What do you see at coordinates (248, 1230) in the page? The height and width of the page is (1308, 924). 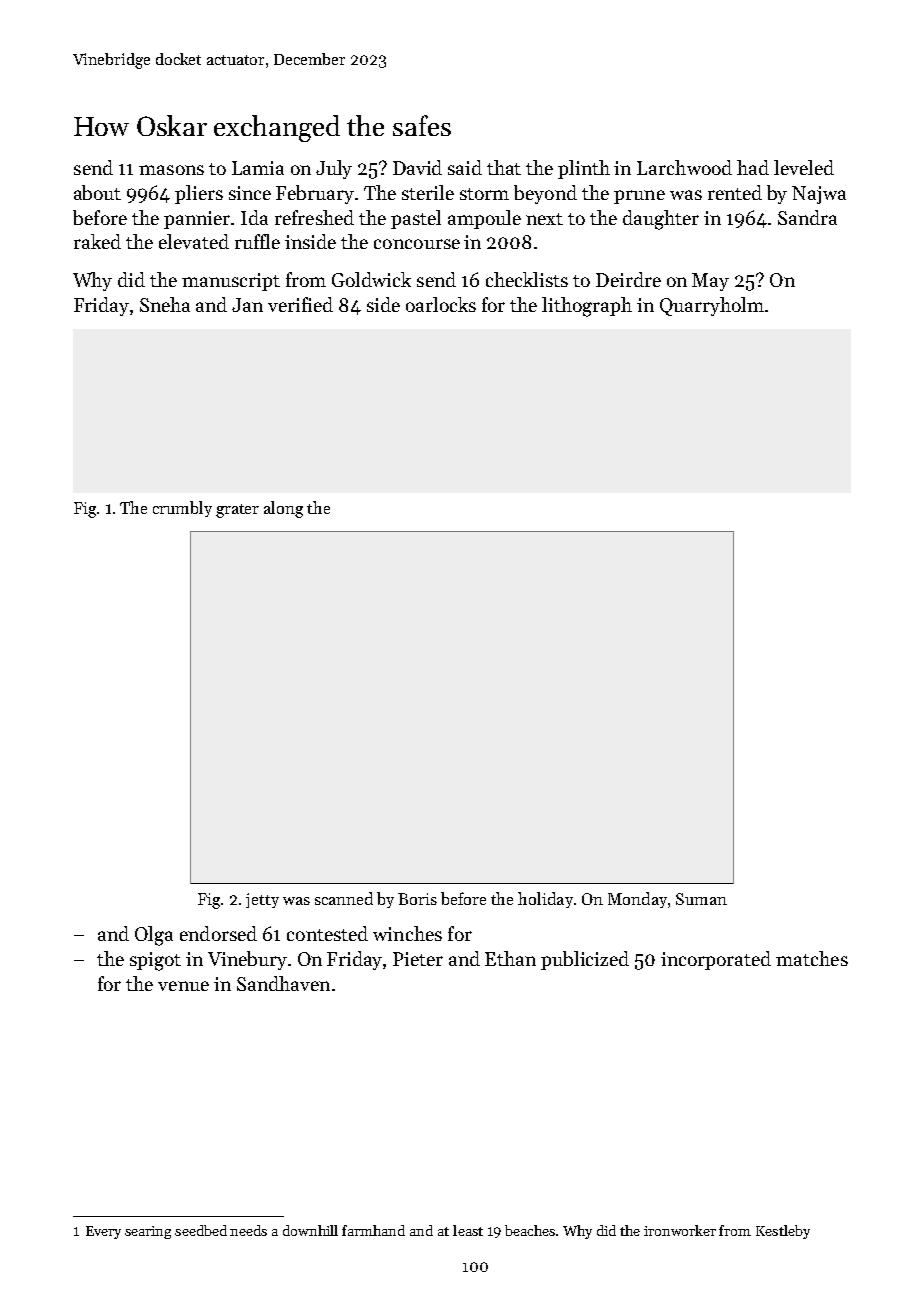 I see `needs` at bounding box center [248, 1230].
